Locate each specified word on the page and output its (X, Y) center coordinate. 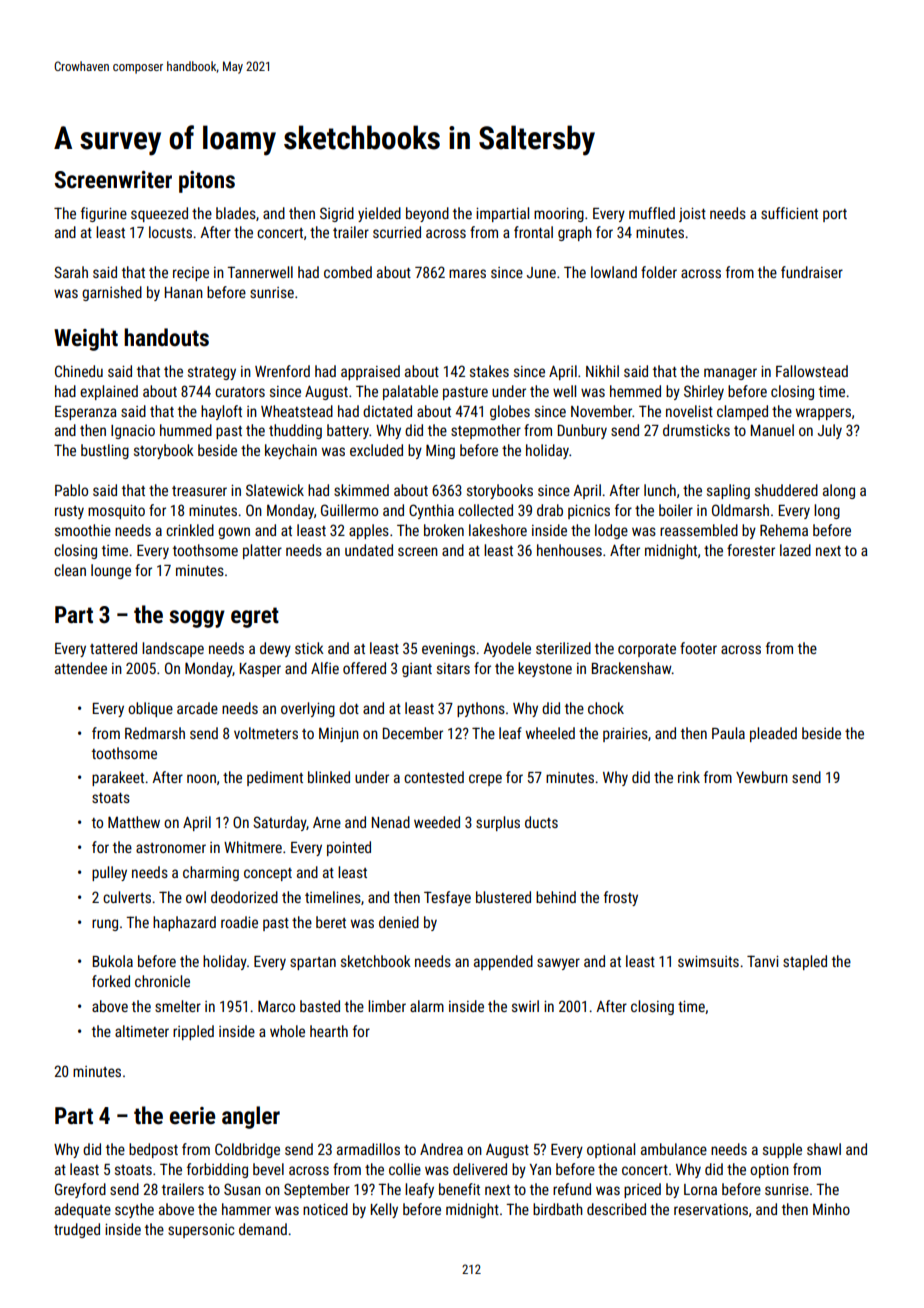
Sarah (71, 272)
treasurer (199, 491)
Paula (728, 733)
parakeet (118, 778)
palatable (410, 392)
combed (348, 272)
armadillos (368, 1149)
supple (782, 1150)
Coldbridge (247, 1150)
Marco (276, 1006)
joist (692, 215)
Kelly (384, 1210)
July (830, 431)
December (413, 733)
